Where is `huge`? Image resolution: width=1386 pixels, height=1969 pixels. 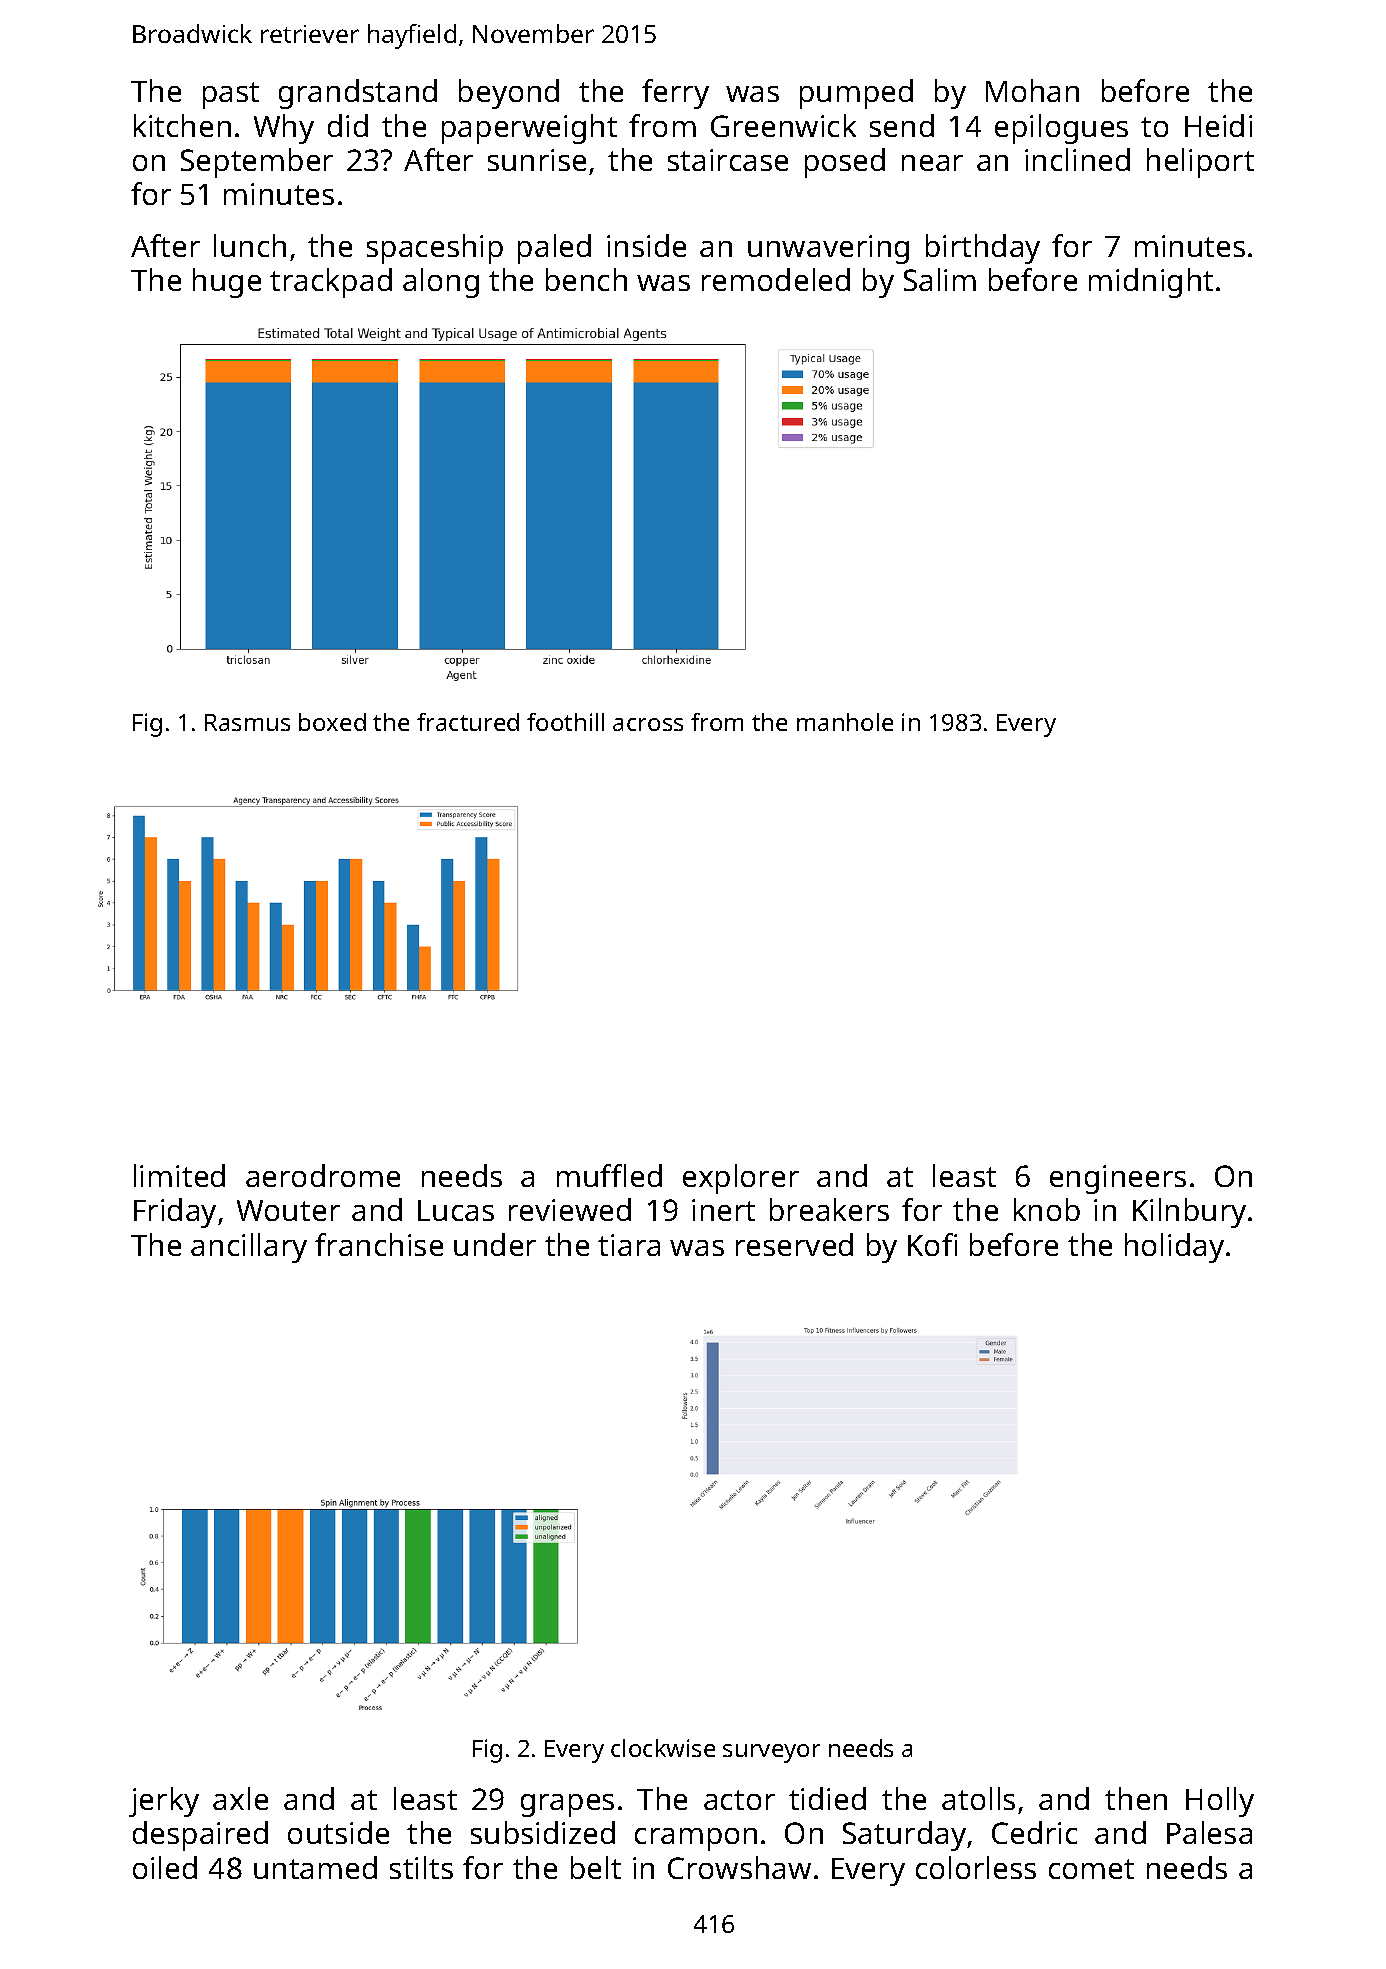
huge is located at coordinates (227, 283).
